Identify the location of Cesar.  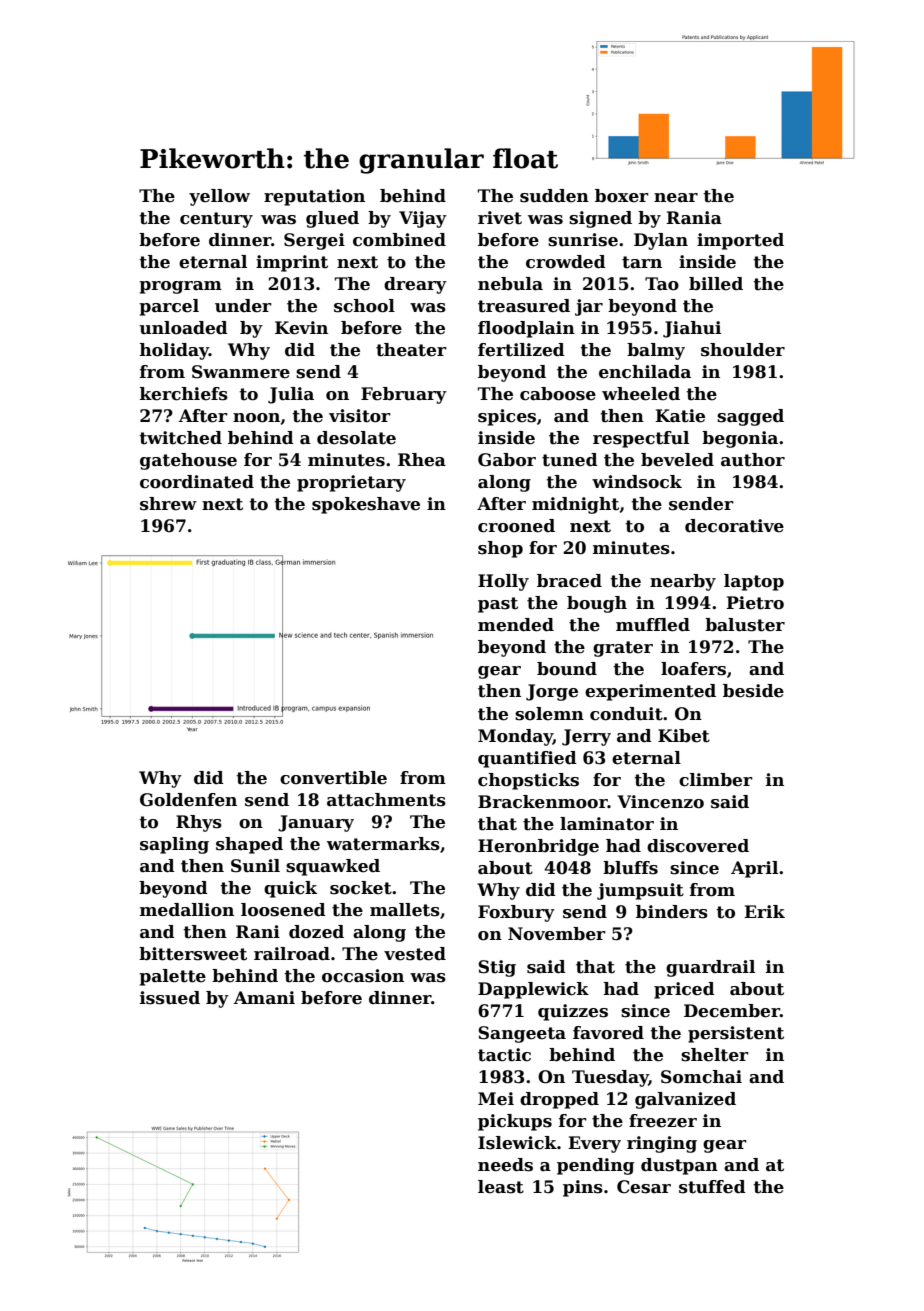
(644, 1187).
